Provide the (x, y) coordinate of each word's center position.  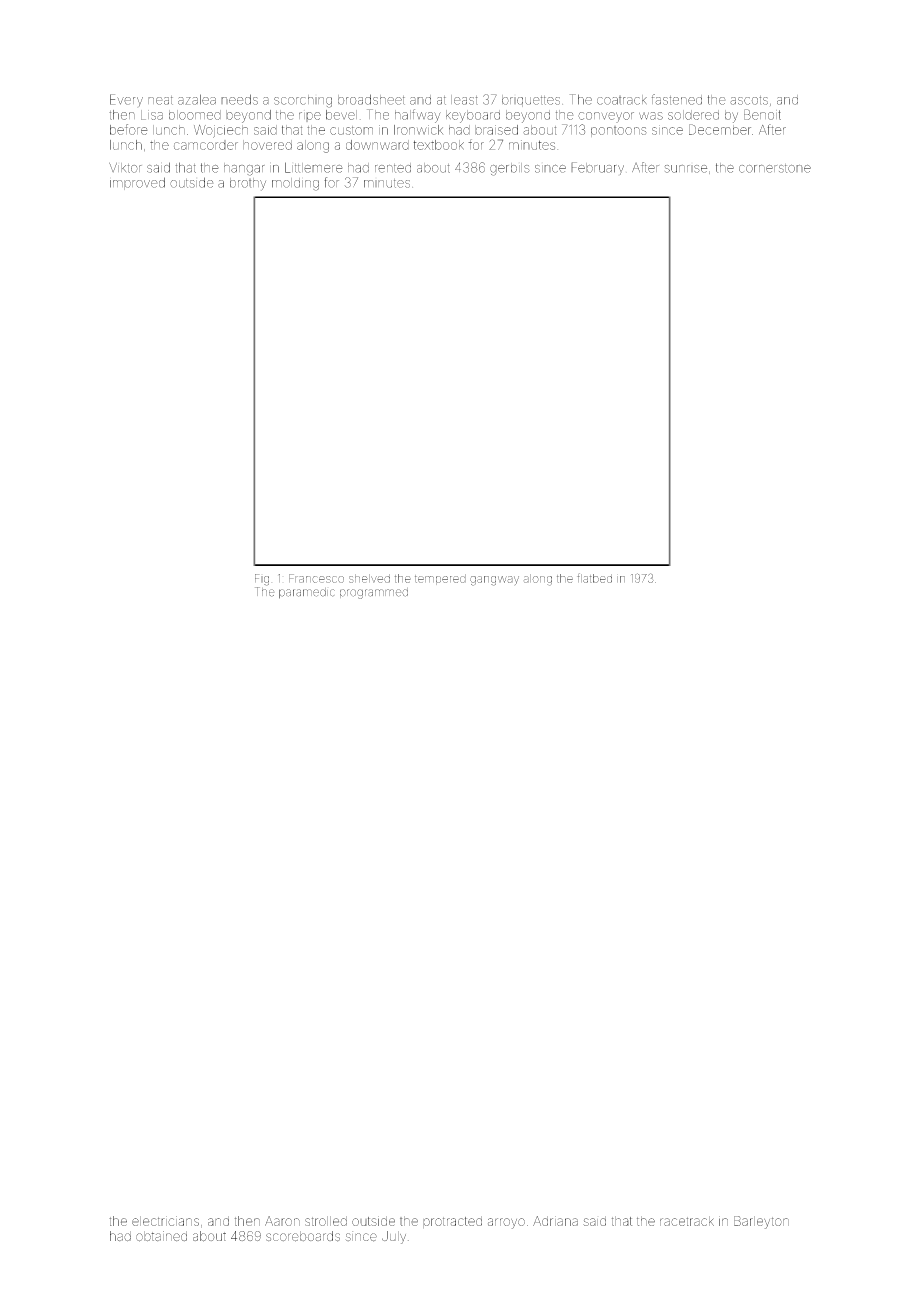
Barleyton (761, 1222)
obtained (161, 1236)
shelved (369, 578)
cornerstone (775, 168)
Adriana (555, 1221)
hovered (267, 145)
